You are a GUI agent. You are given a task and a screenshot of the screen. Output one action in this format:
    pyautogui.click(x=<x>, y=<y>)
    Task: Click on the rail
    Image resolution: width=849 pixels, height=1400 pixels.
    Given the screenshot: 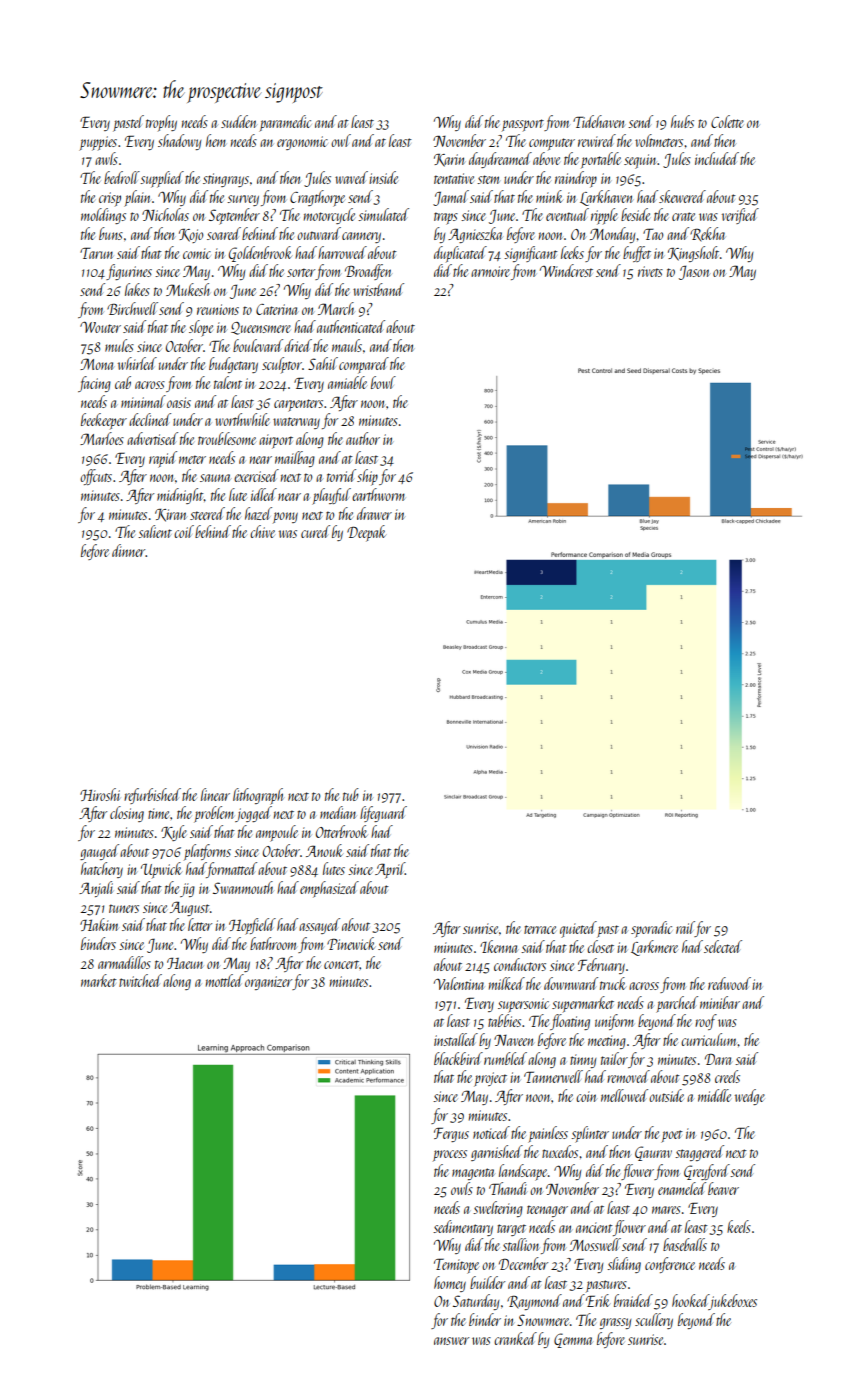 What is the action you would take?
    pyautogui.click(x=685, y=929)
